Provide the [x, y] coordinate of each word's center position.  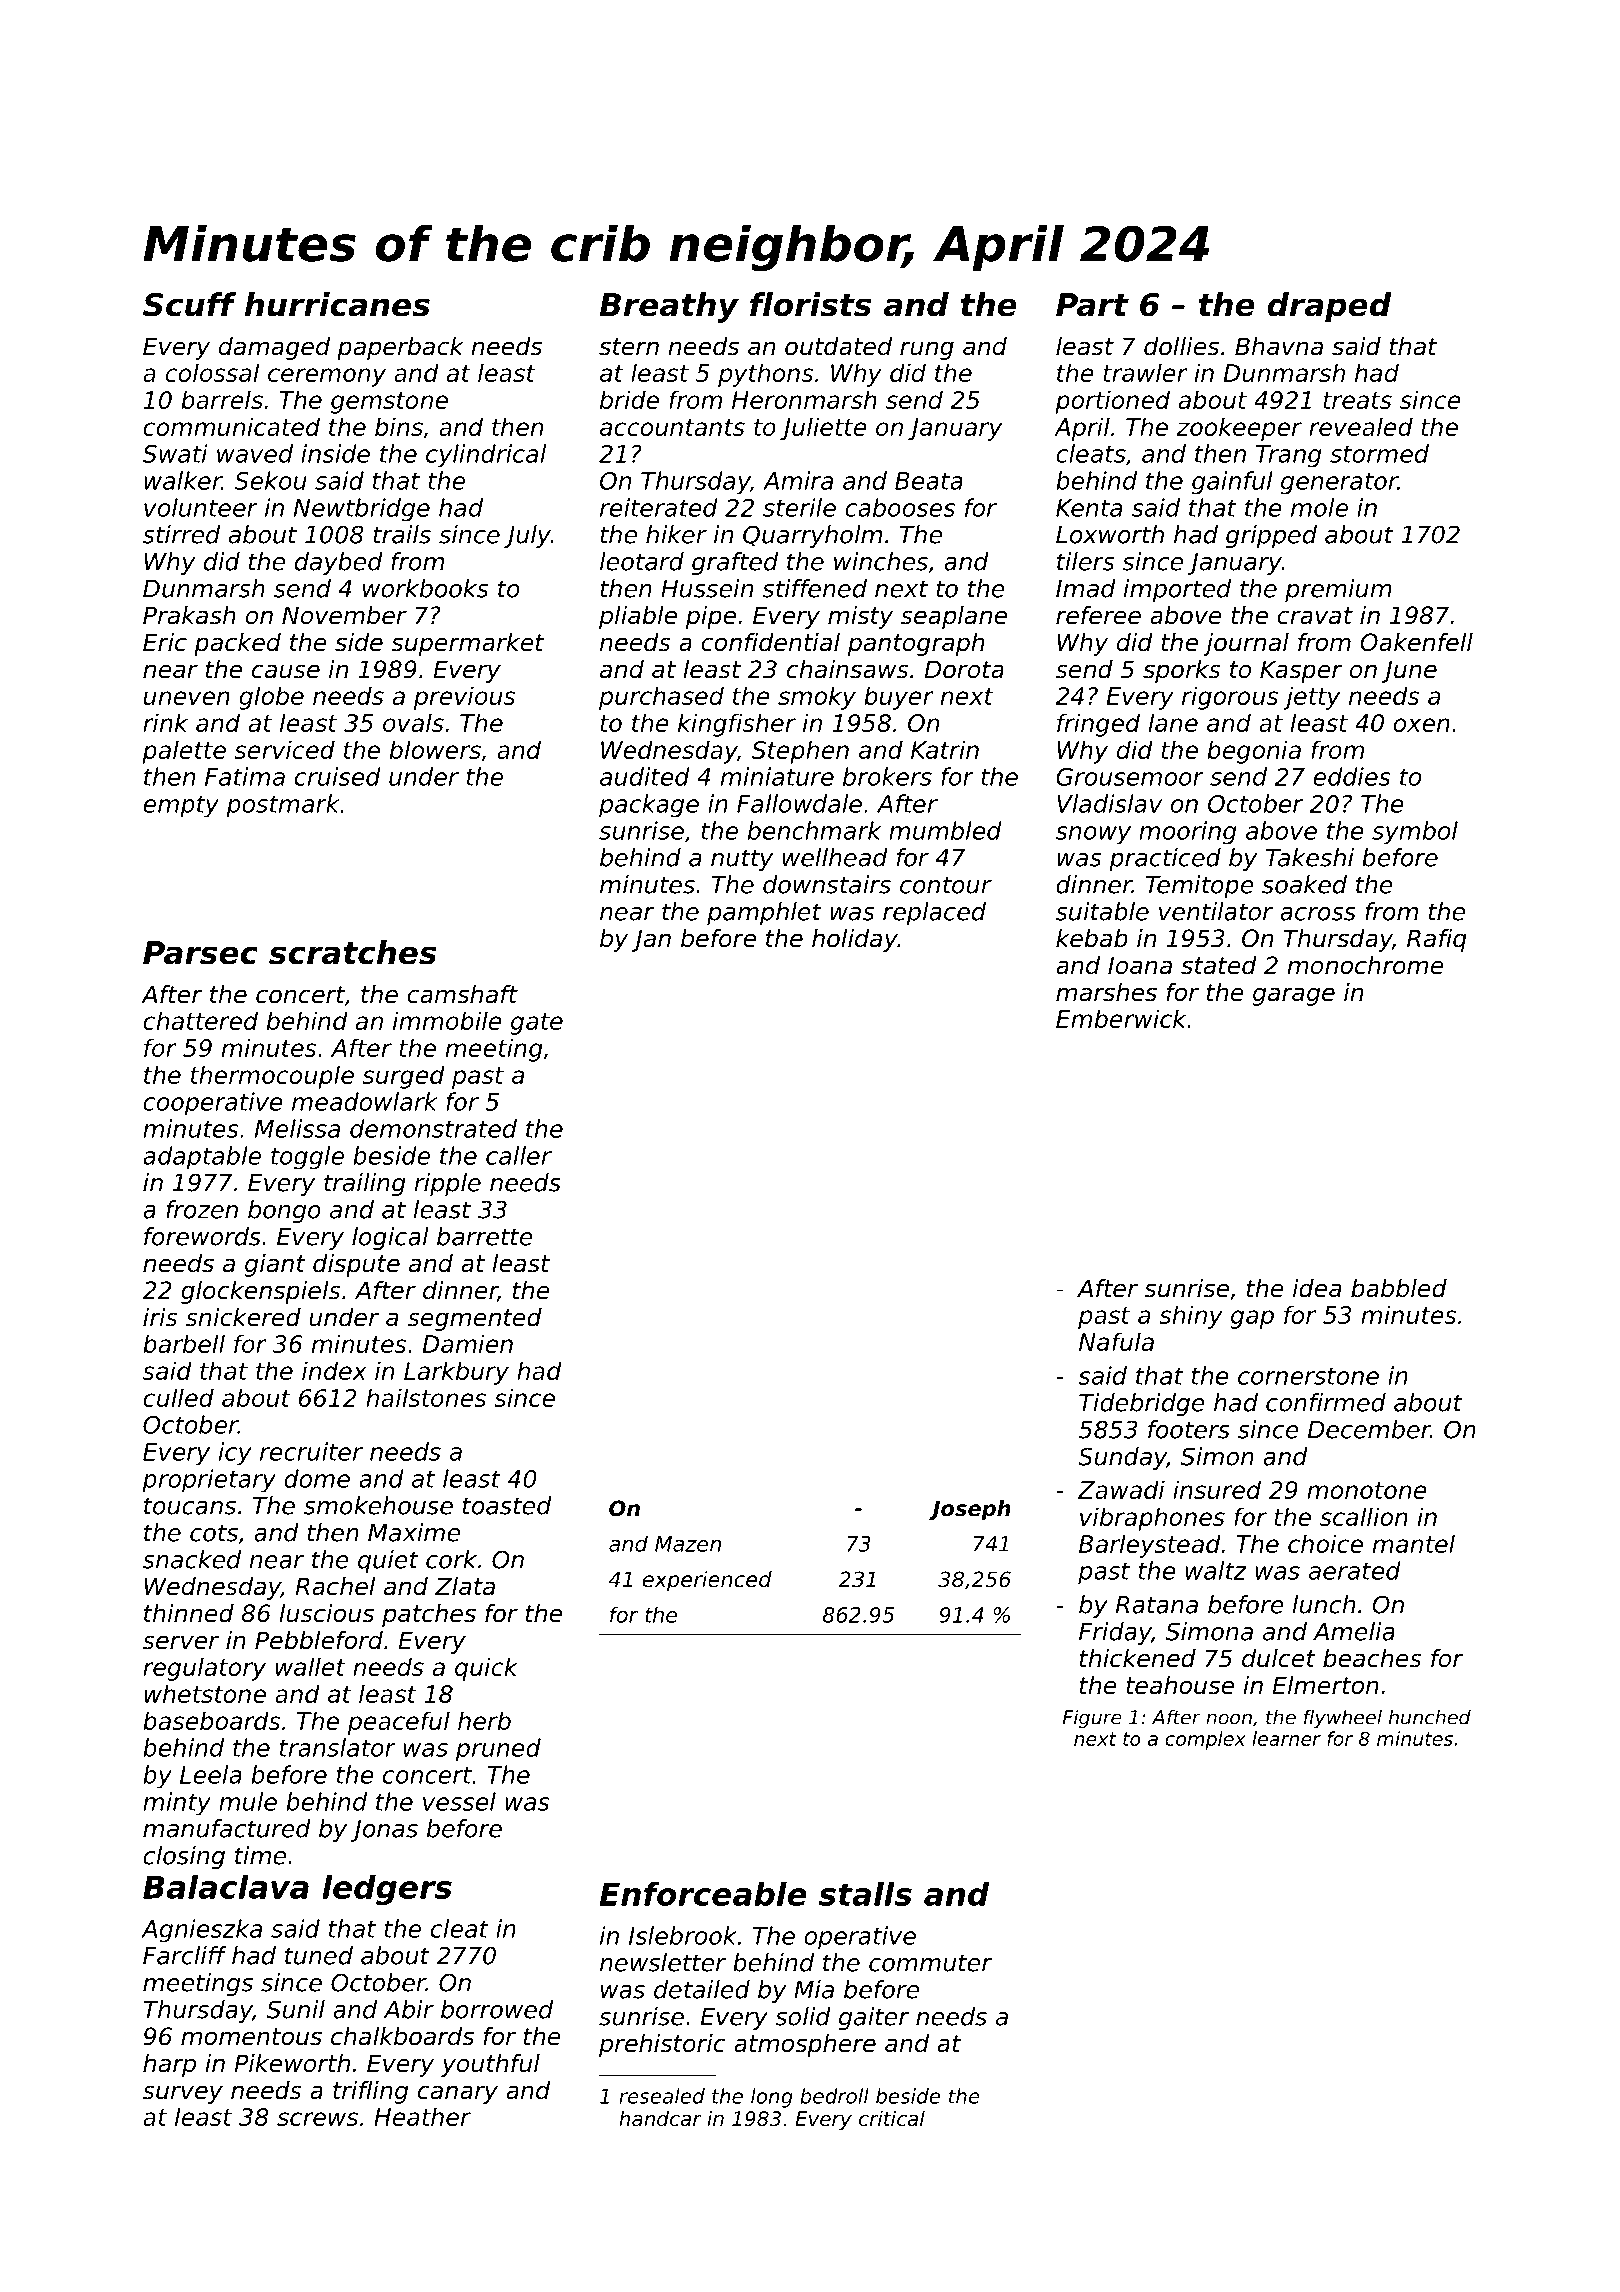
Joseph [970, 1510]
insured [1217, 1489]
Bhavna [1279, 346]
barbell [184, 1343]
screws [317, 2119]
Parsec [200, 953]
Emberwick [1121, 1018]
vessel [459, 1801]
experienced [707, 1581]
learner [1286, 1738]
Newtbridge [362, 509]
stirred [181, 534]
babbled [1399, 1288]
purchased [661, 698]
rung [927, 350]
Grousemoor [1130, 777]
